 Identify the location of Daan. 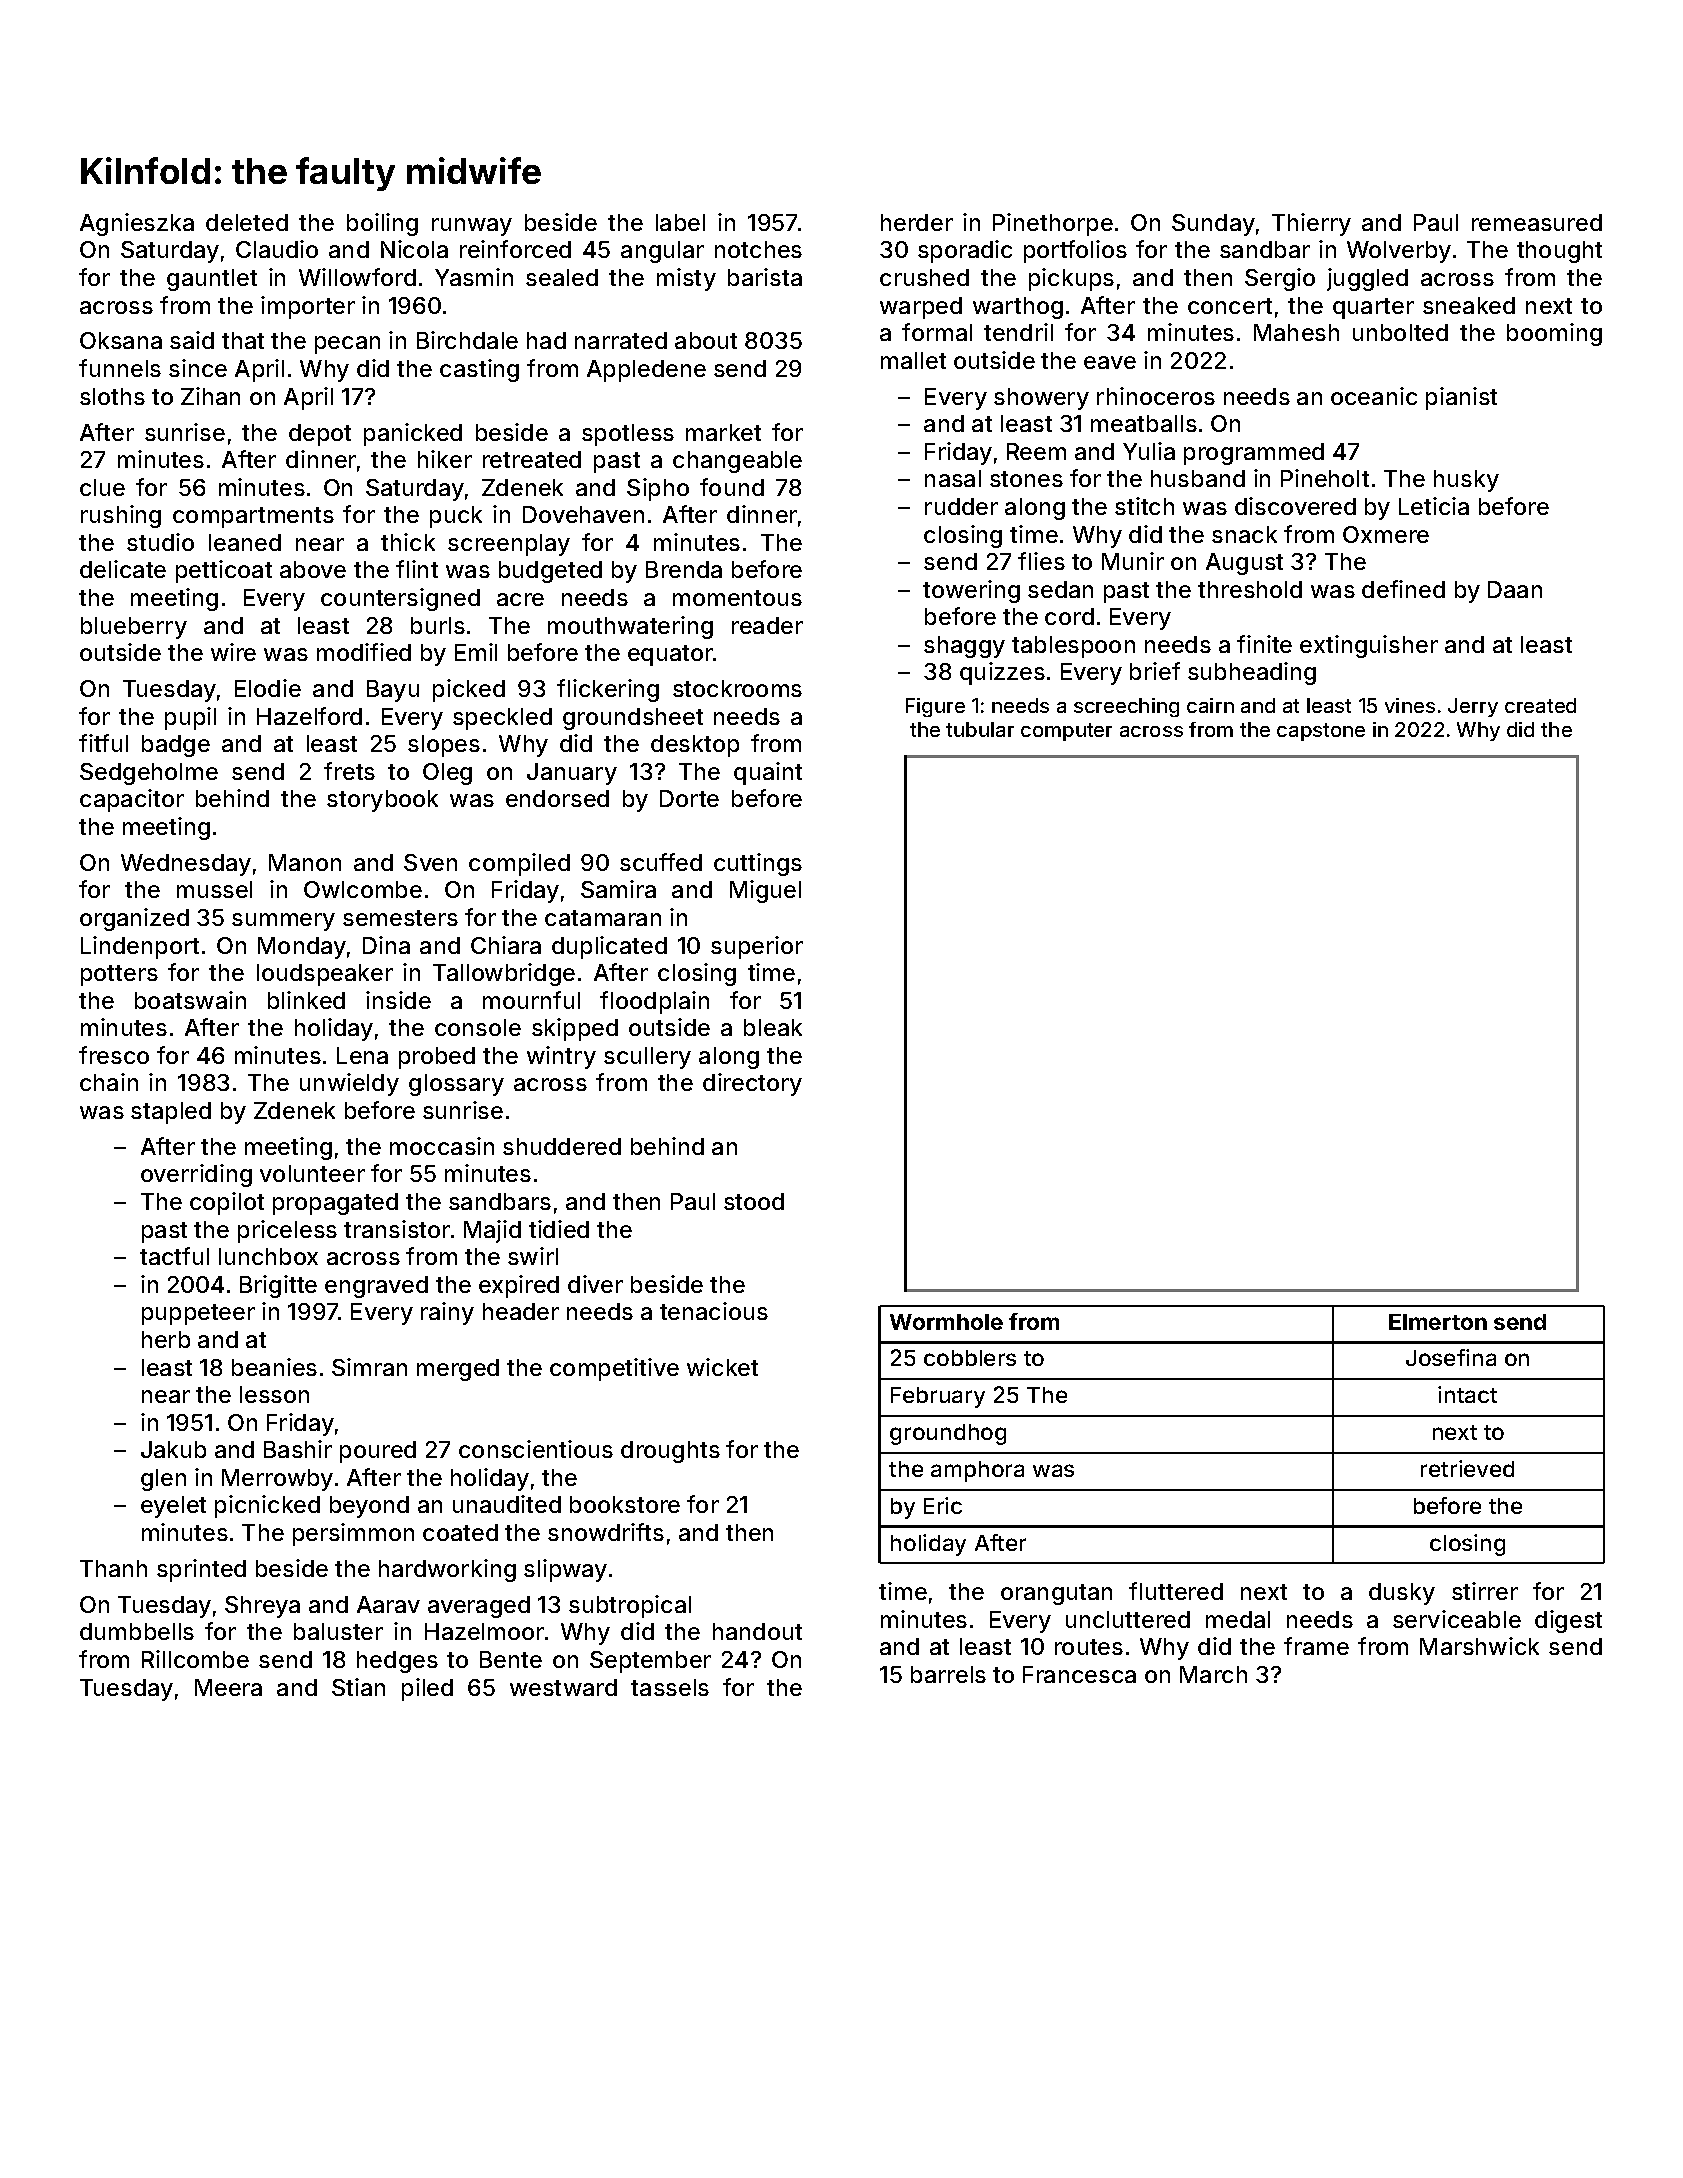
(1515, 589).
